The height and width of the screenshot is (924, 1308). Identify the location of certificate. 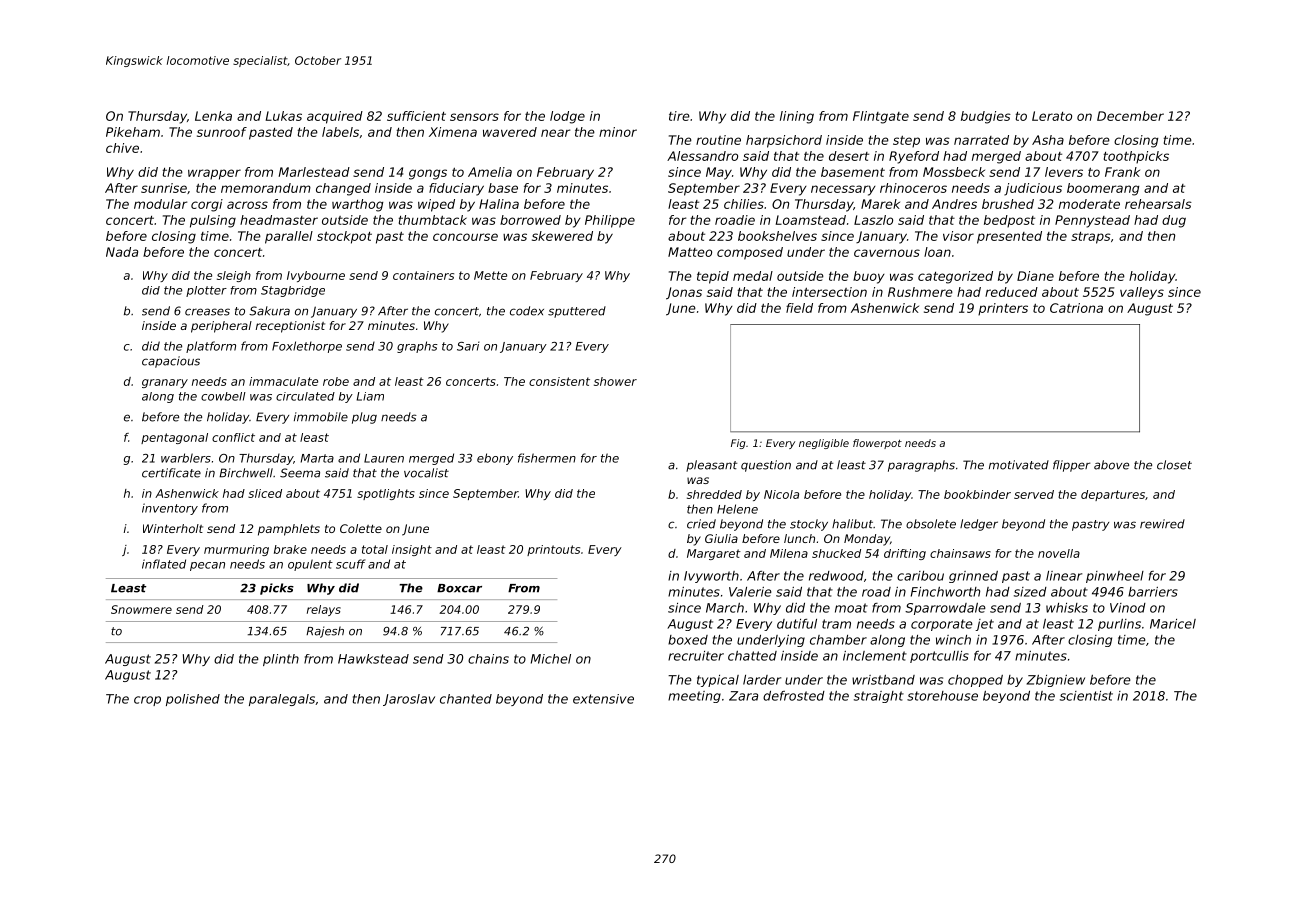
(171, 473).
